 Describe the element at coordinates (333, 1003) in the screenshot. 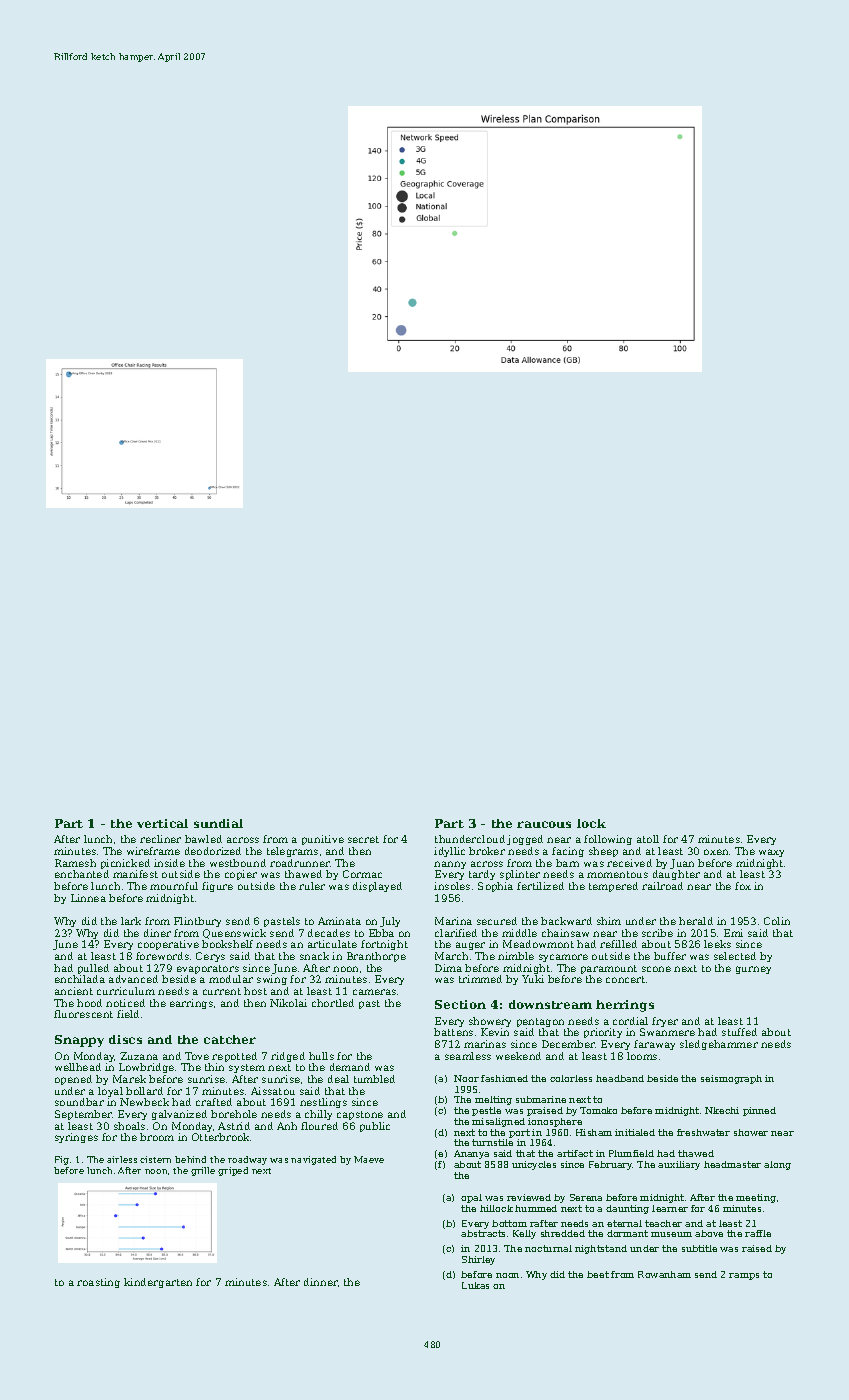

I see `chortled` at that location.
